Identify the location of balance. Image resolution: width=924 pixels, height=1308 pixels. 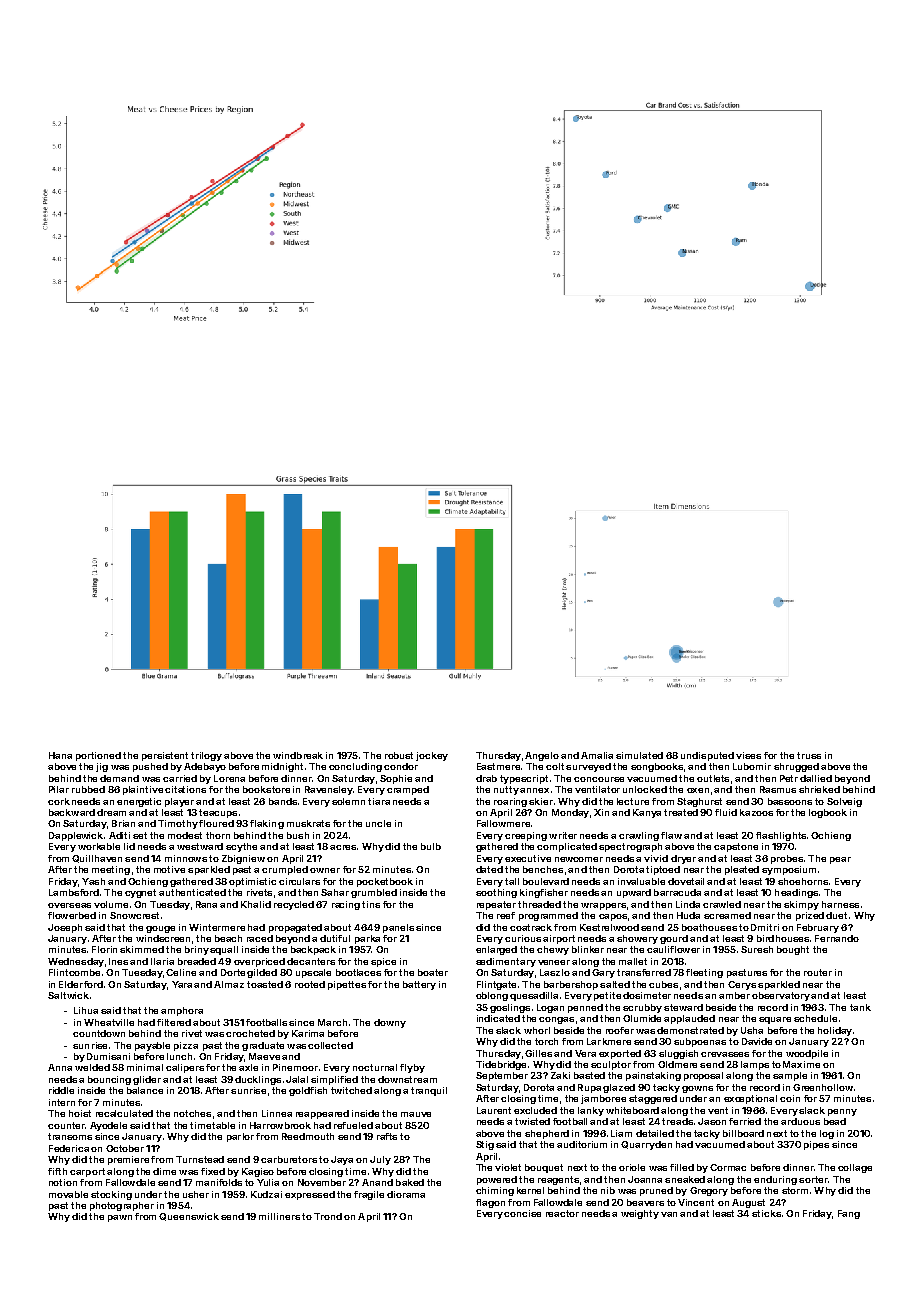
(145, 1090).
